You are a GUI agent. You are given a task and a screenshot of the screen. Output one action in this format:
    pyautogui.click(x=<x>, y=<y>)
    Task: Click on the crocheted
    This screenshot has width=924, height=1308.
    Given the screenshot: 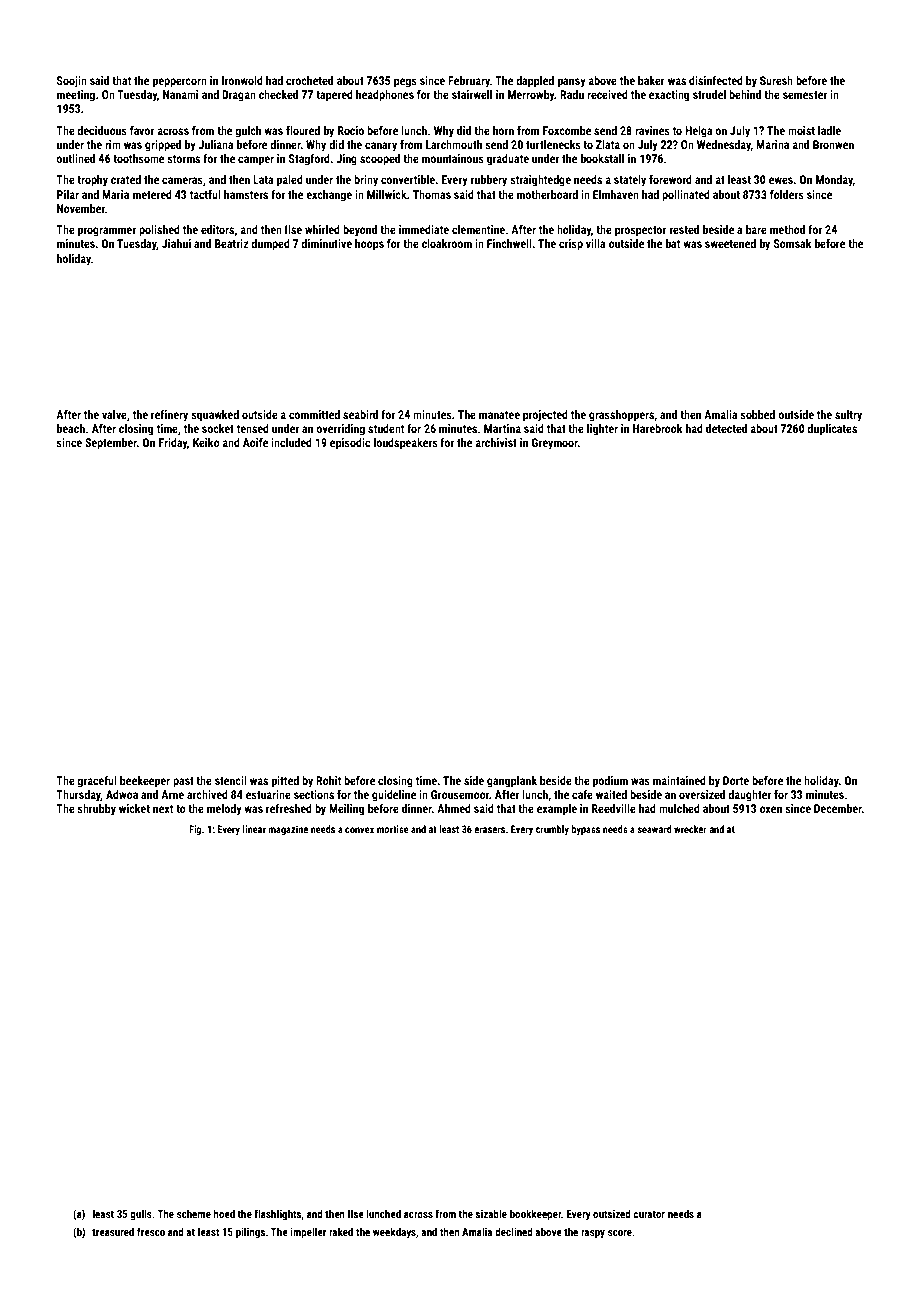 What is the action you would take?
    pyautogui.click(x=309, y=80)
